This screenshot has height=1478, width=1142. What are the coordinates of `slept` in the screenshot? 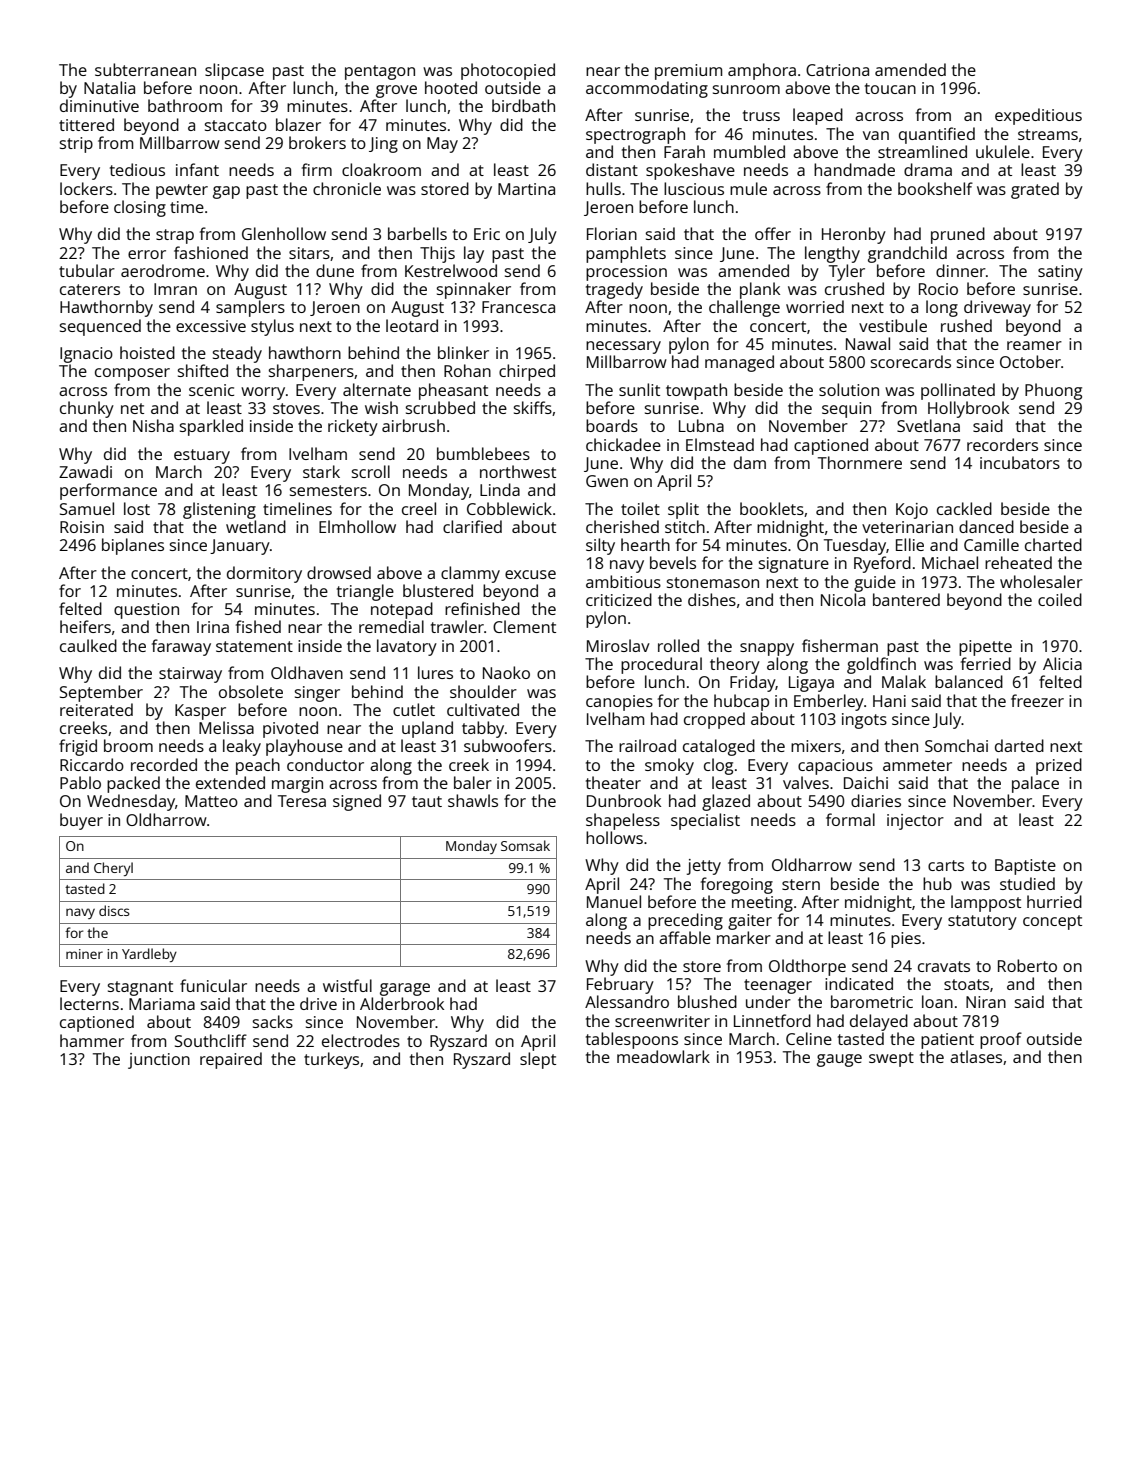 It's located at (538, 1060).
